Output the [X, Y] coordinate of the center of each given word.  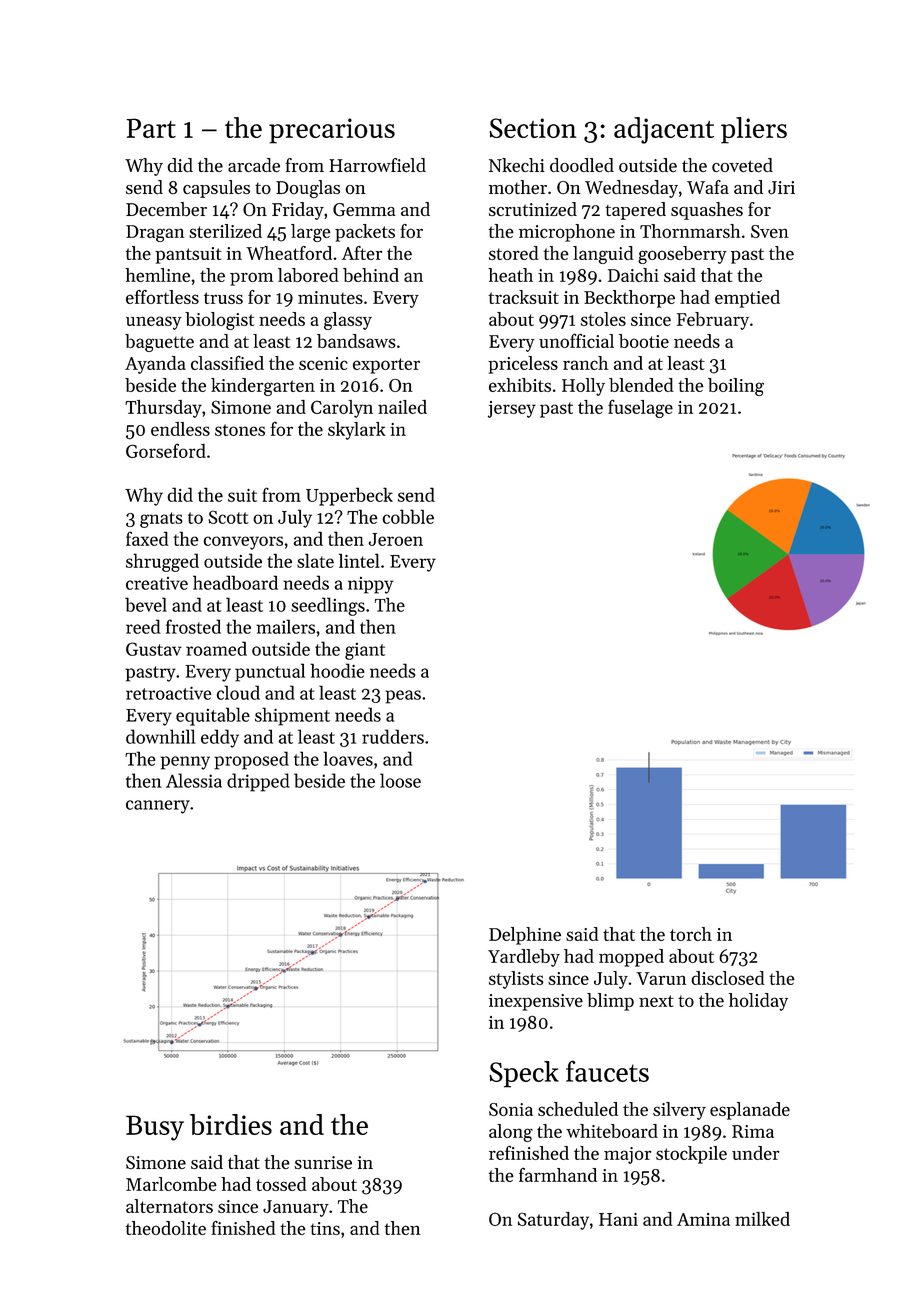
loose [400, 780]
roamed [216, 648]
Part [151, 128]
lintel [359, 560]
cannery [158, 807]
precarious [332, 131]
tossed [281, 1184]
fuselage [640, 408]
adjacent [664, 130]
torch [691, 934]
